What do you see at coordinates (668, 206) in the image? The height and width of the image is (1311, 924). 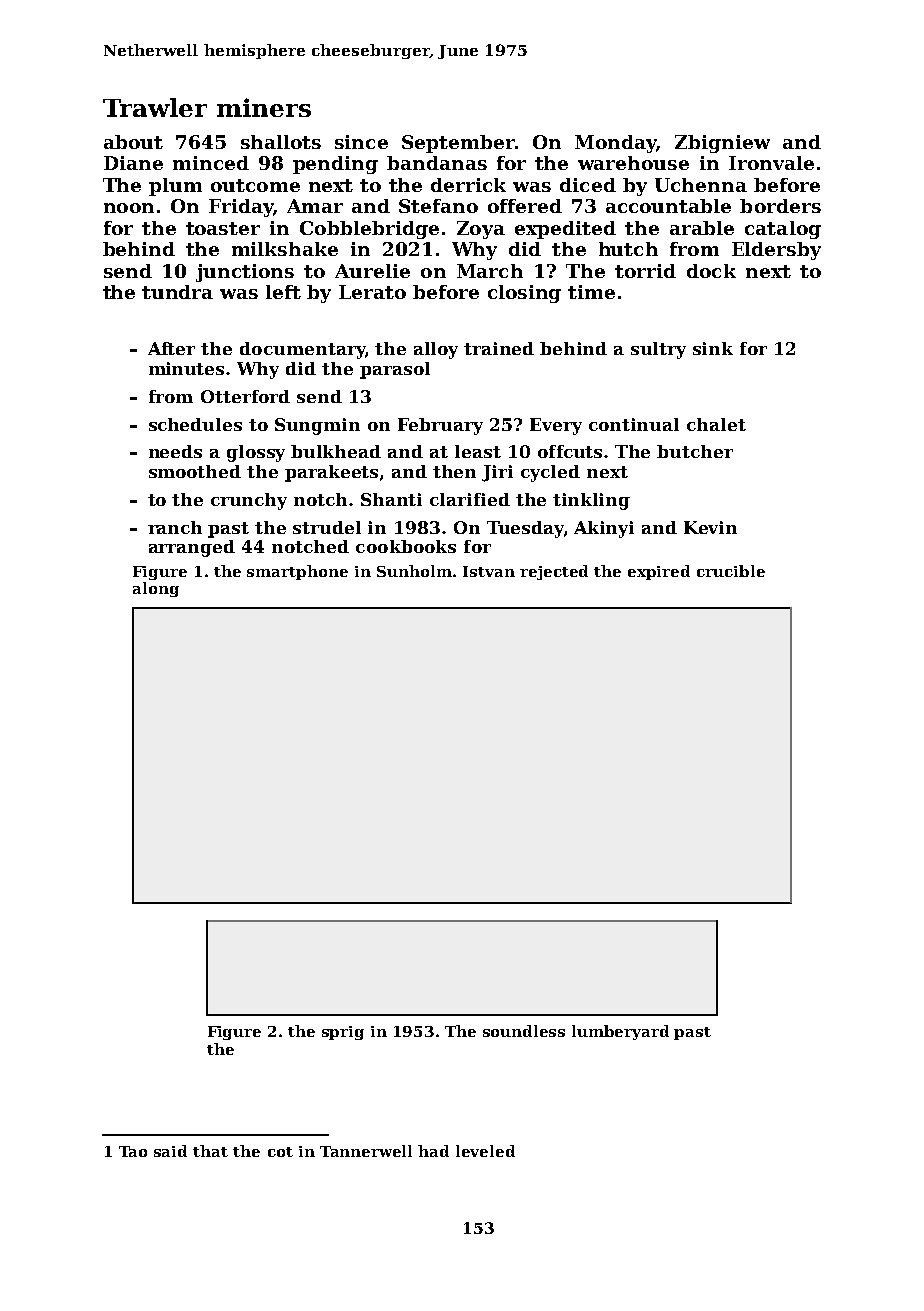 I see `accountable` at bounding box center [668, 206].
